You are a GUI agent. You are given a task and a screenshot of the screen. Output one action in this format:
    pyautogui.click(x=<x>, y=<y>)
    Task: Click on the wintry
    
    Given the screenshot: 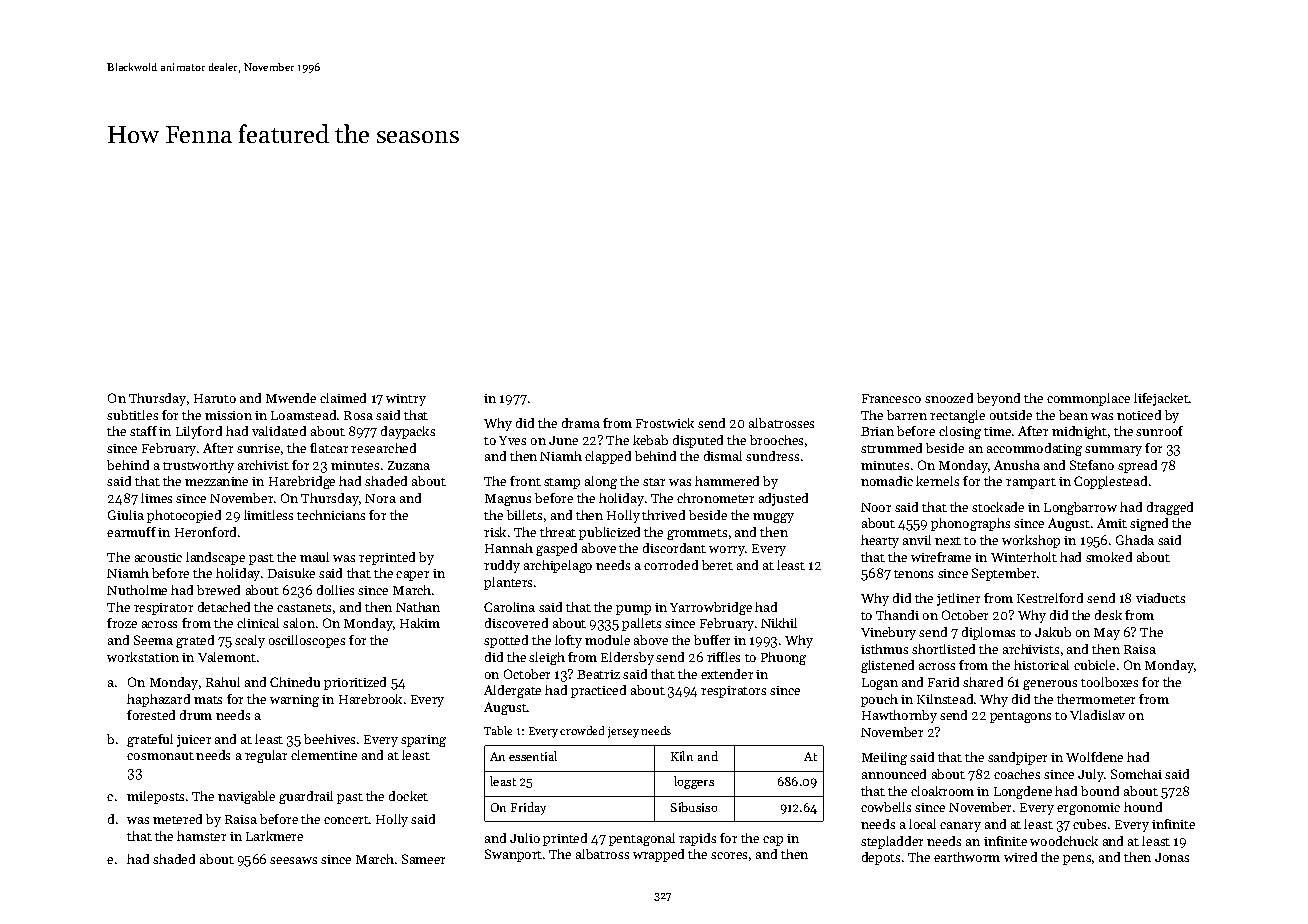 What is the action you would take?
    pyautogui.click(x=406, y=400)
